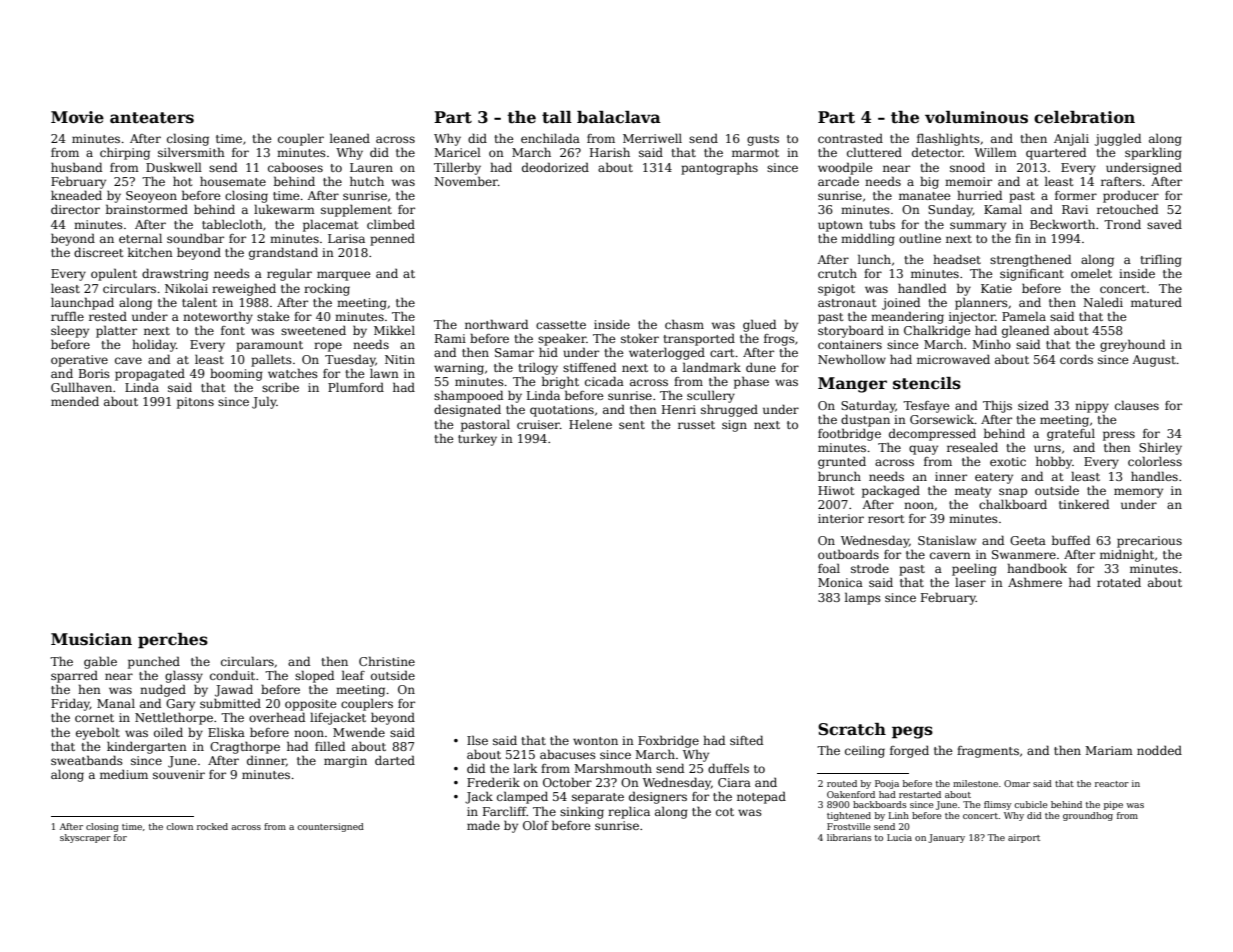 The width and height of the screenshot is (1233, 952). Describe the element at coordinates (295, 167) in the screenshot. I see `cabooses` at that location.
